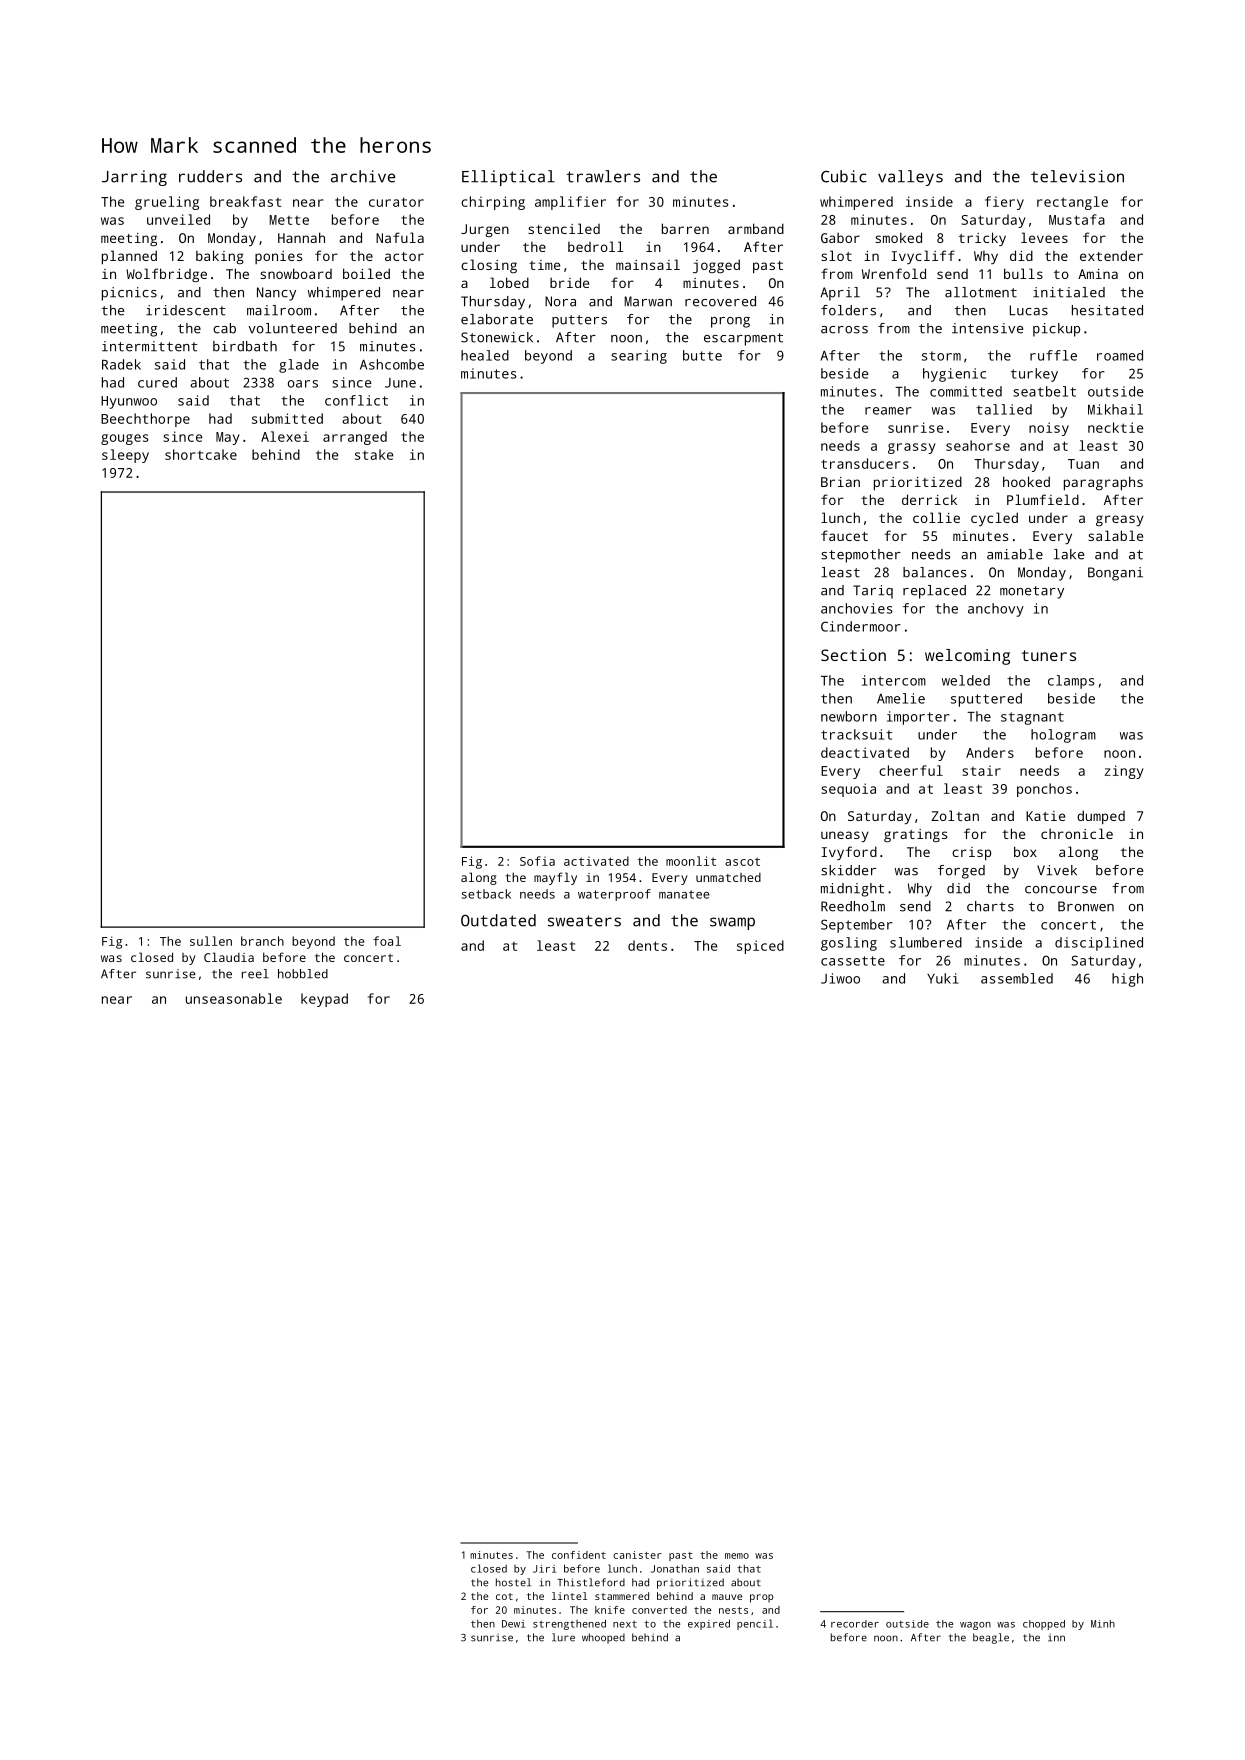 The image size is (1245, 1760). I want to click on across, so click(844, 330).
